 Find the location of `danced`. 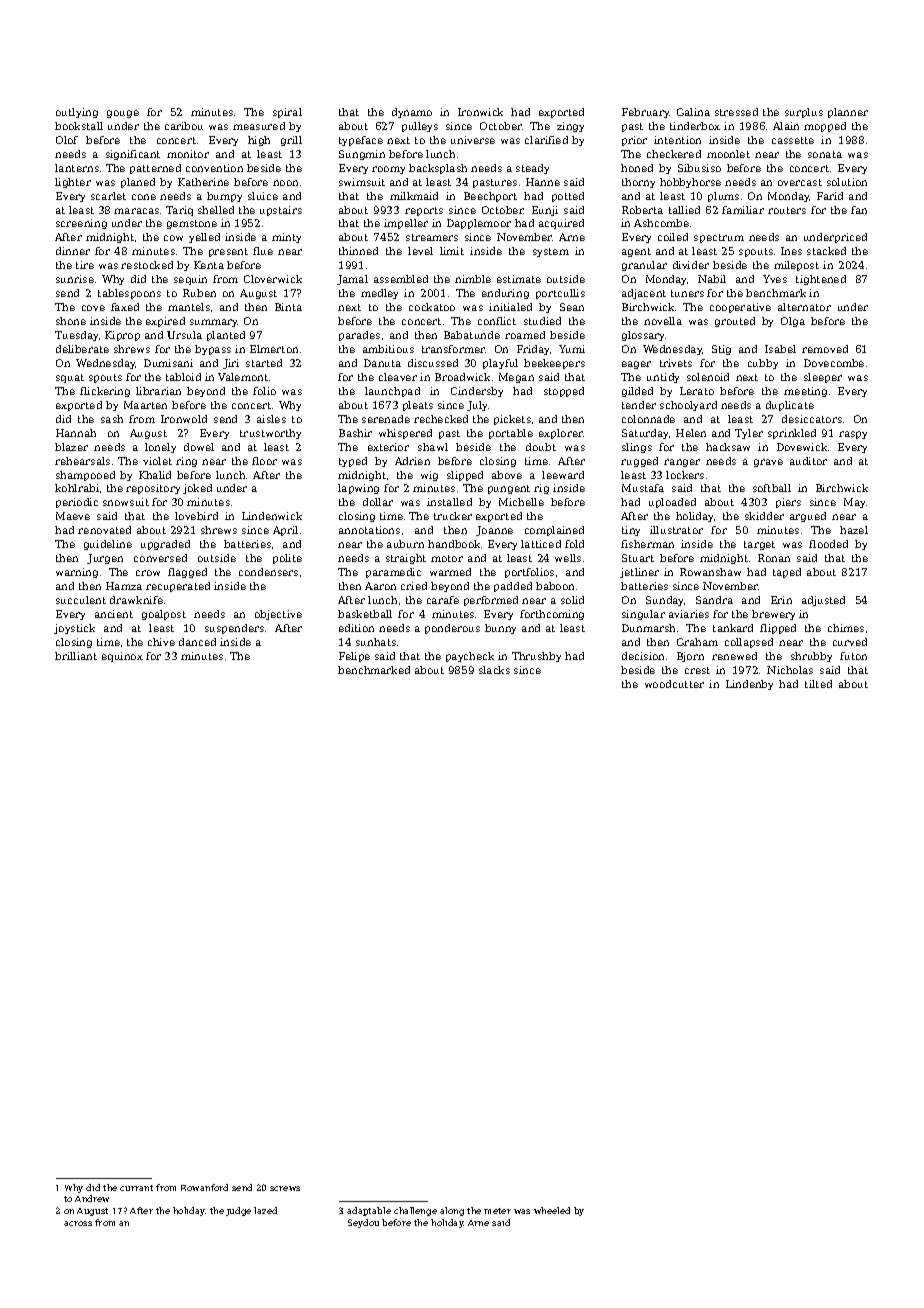

danced is located at coordinates (197, 642).
